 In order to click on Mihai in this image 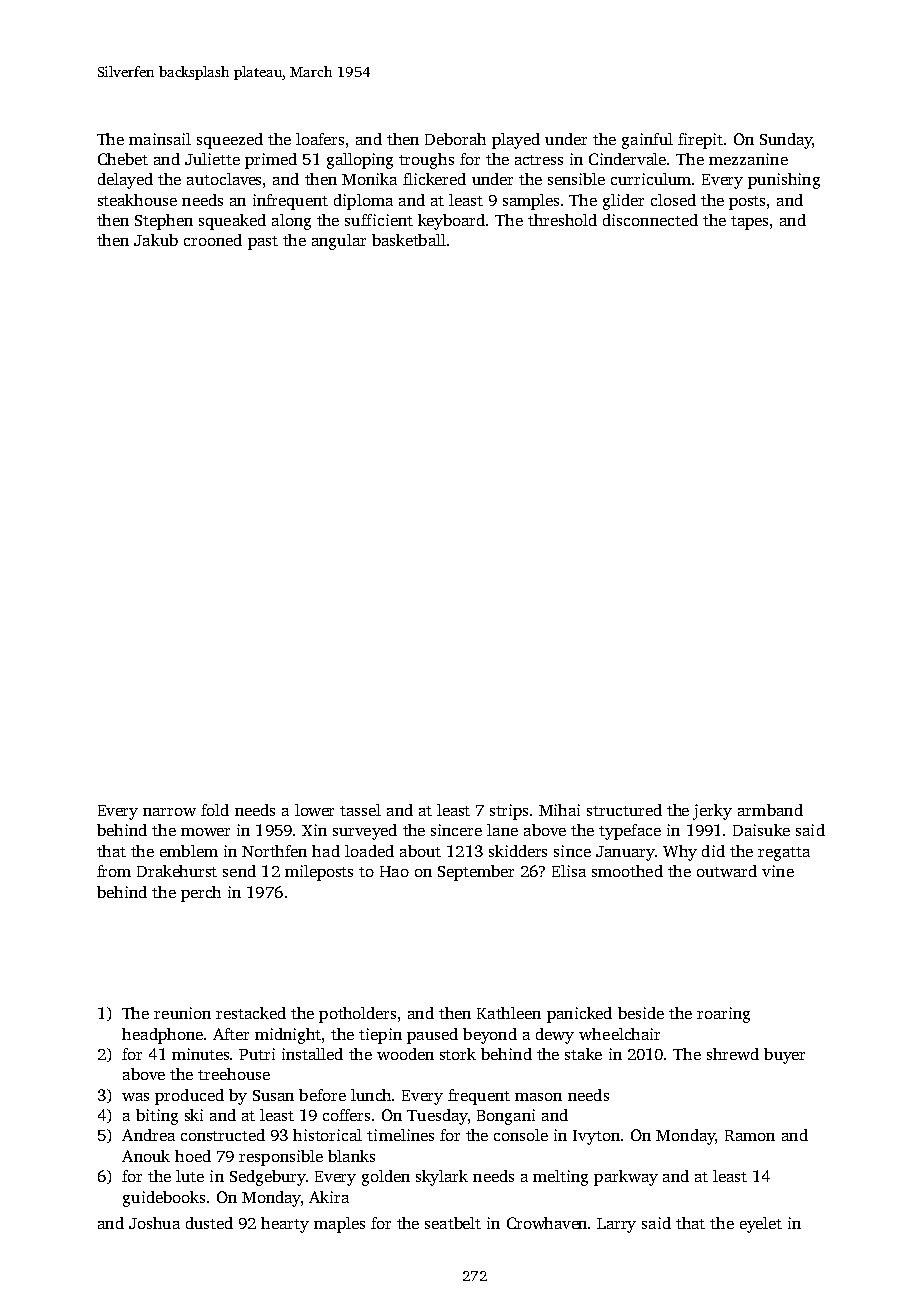, I will do `click(559, 810)`.
